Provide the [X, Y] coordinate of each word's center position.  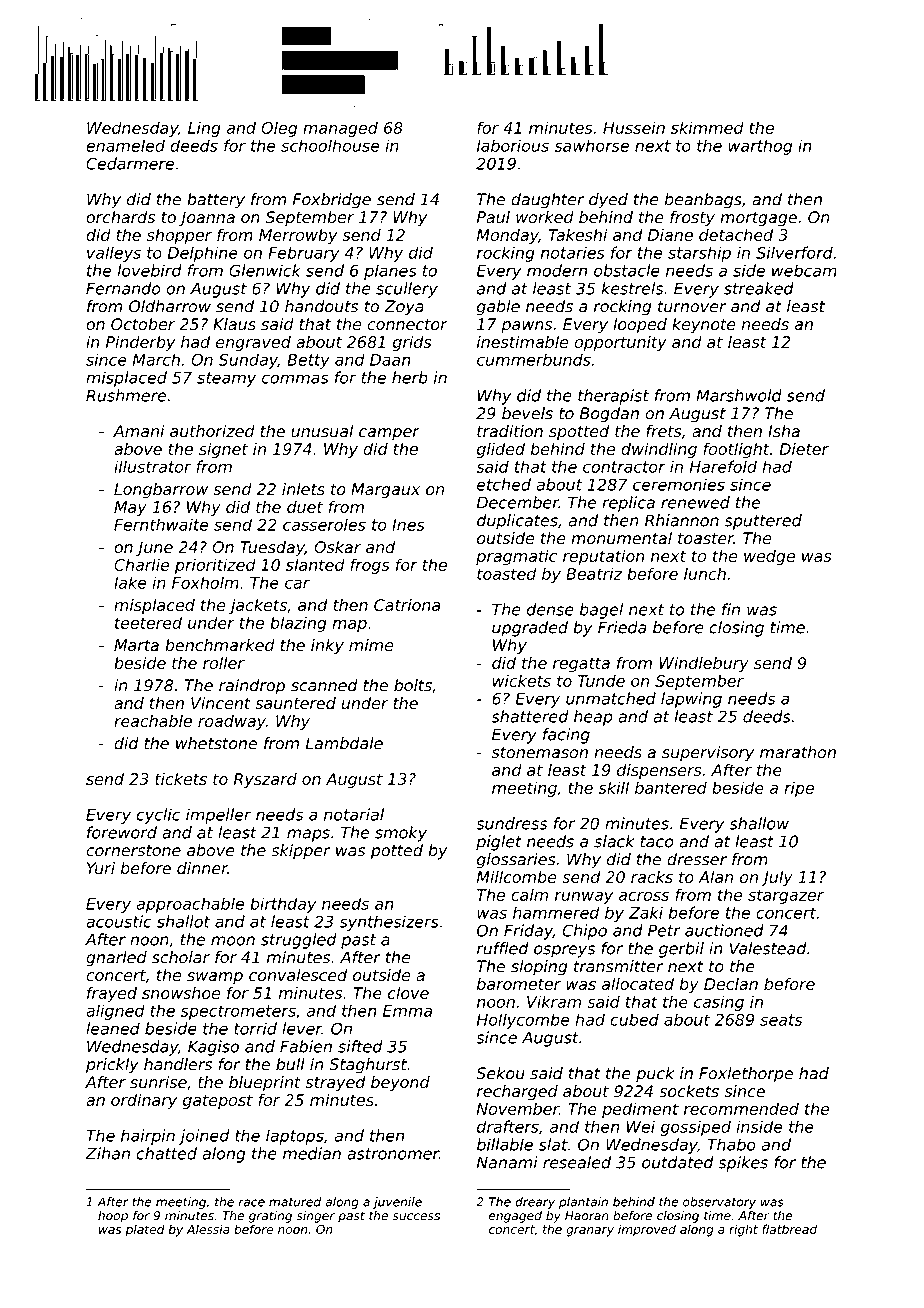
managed [340, 129]
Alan [715, 876]
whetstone [216, 743]
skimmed [707, 127]
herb [410, 377]
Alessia [208, 1229]
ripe [799, 789]
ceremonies [679, 484]
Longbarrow [161, 491]
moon [233, 941]
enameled [125, 145]
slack [614, 841]
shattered [530, 716]
